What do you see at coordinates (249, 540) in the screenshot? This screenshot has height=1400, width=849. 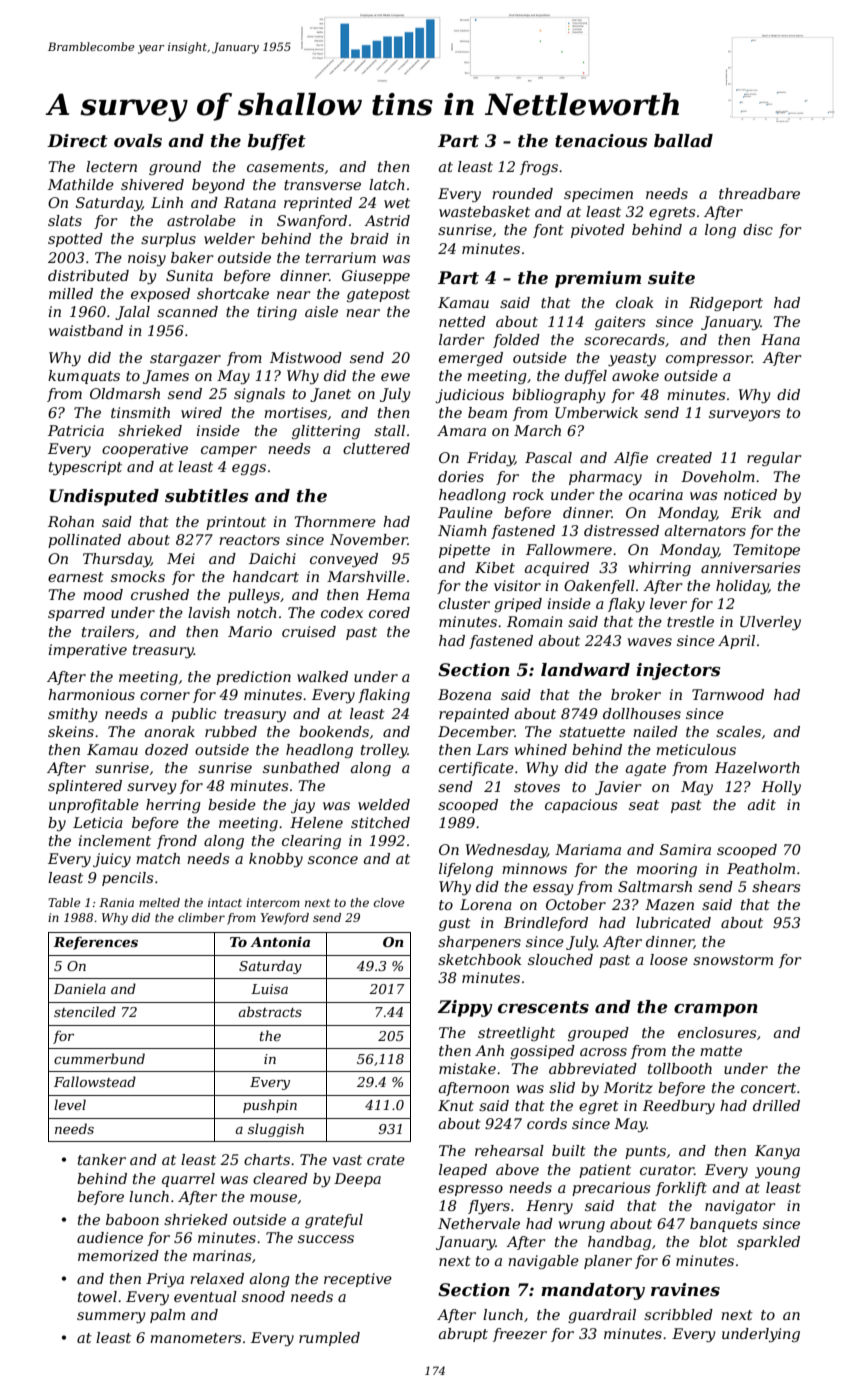 I see `reactors` at bounding box center [249, 540].
